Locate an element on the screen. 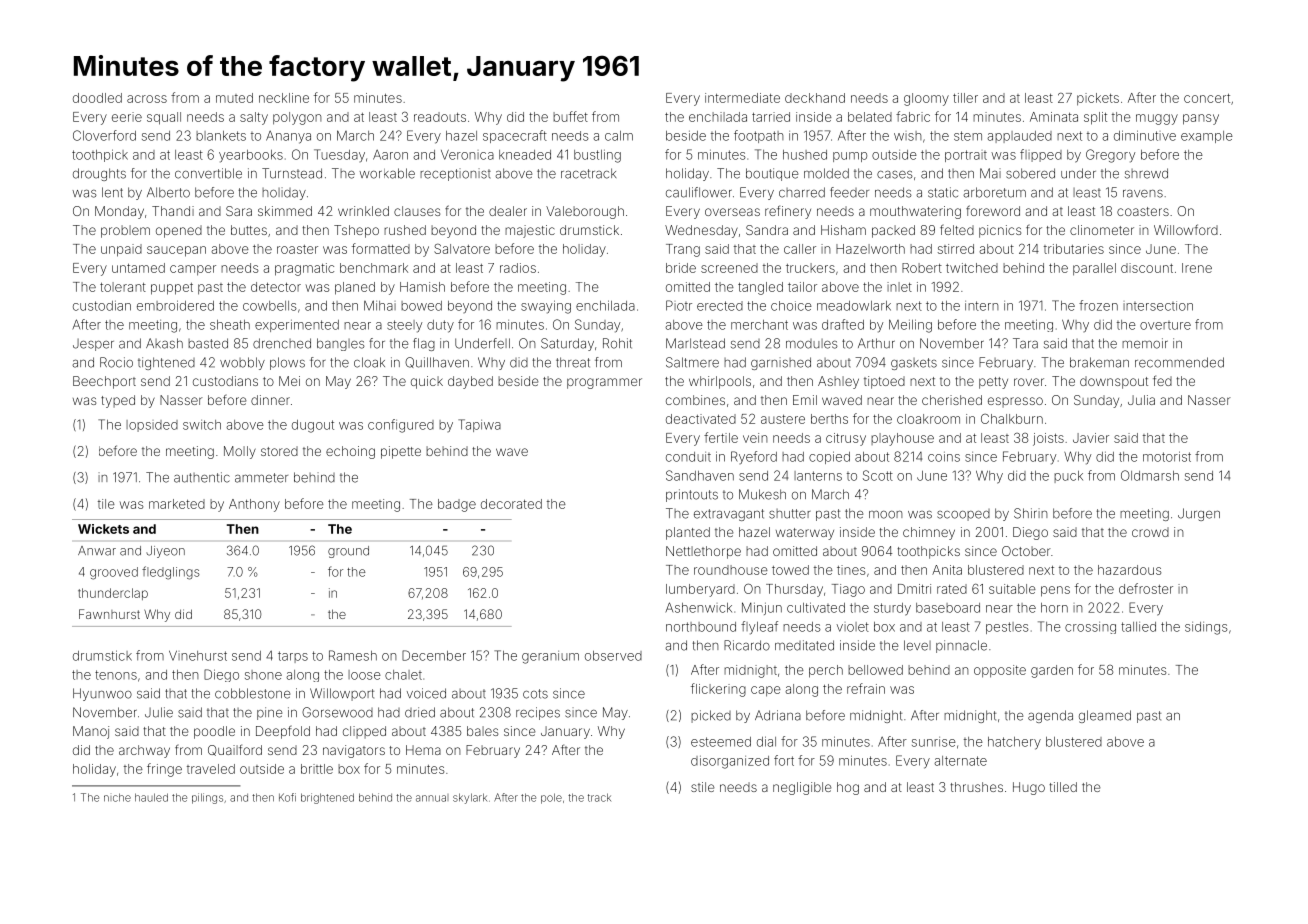 The width and height of the screenshot is (1308, 924). pickets is located at coordinates (1098, 99).
